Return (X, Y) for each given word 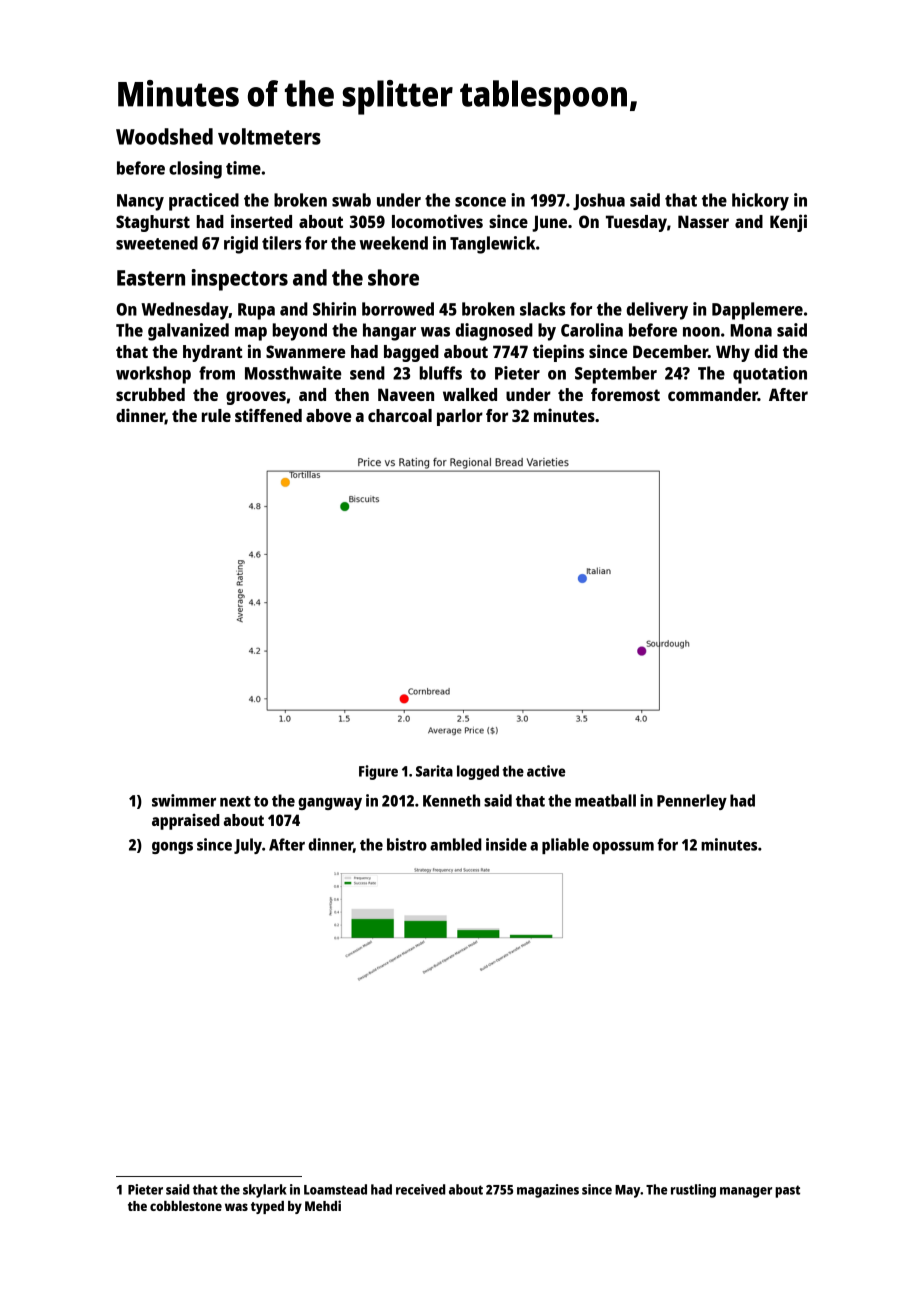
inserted (261, 221)
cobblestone (186, 1206)
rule (216, 415)
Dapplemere (757, 311)
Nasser (703, 221)
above (328, 415)
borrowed (398, 309)
